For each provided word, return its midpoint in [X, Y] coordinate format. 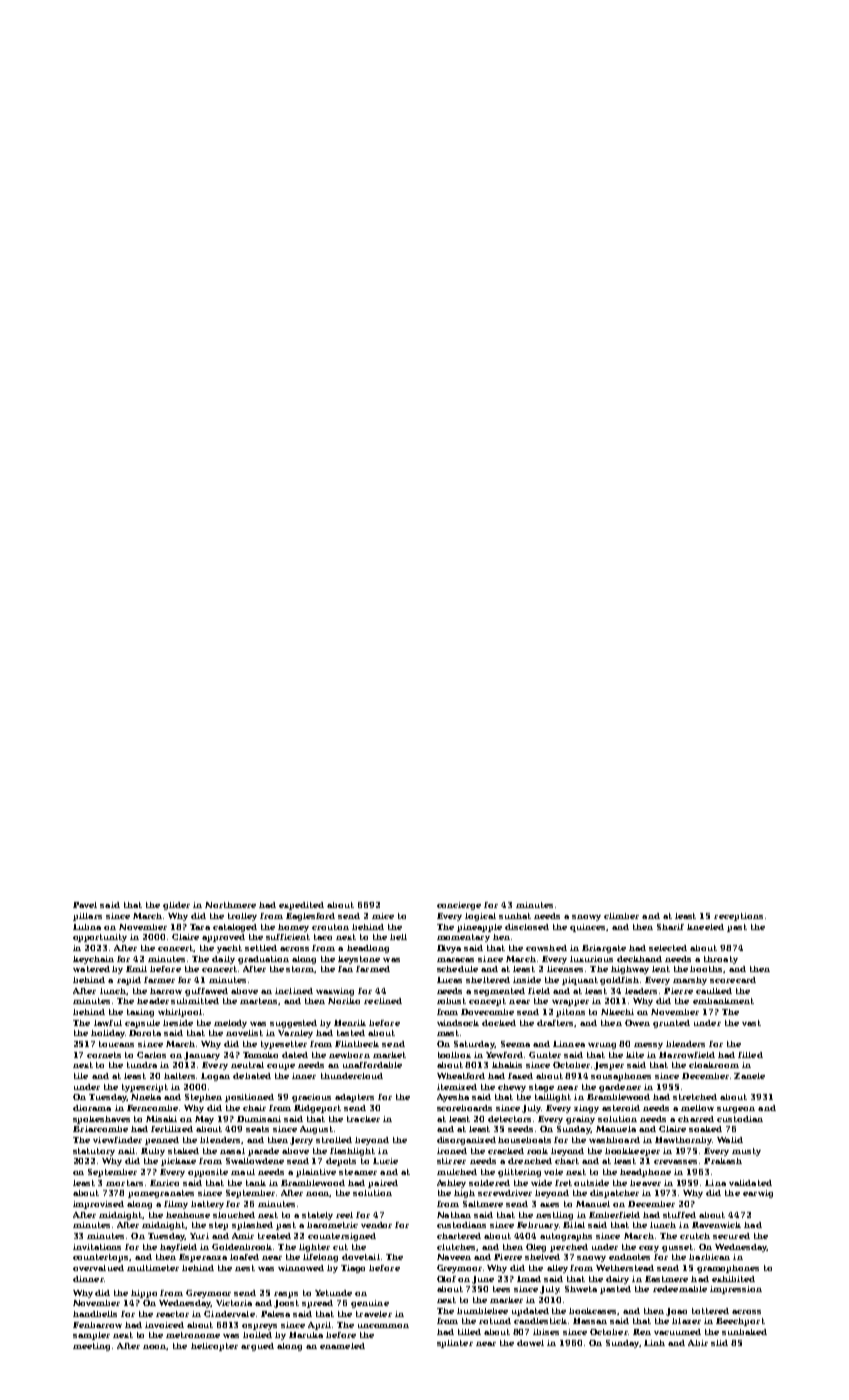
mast [448, 1033]
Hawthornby [683, 1141]
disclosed [527, 927]
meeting [91, 1347]
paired [383, 1184]
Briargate [604, 949]
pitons [570, 1013]
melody [230, 1024]
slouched [234, 1215]
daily [223, 960]
